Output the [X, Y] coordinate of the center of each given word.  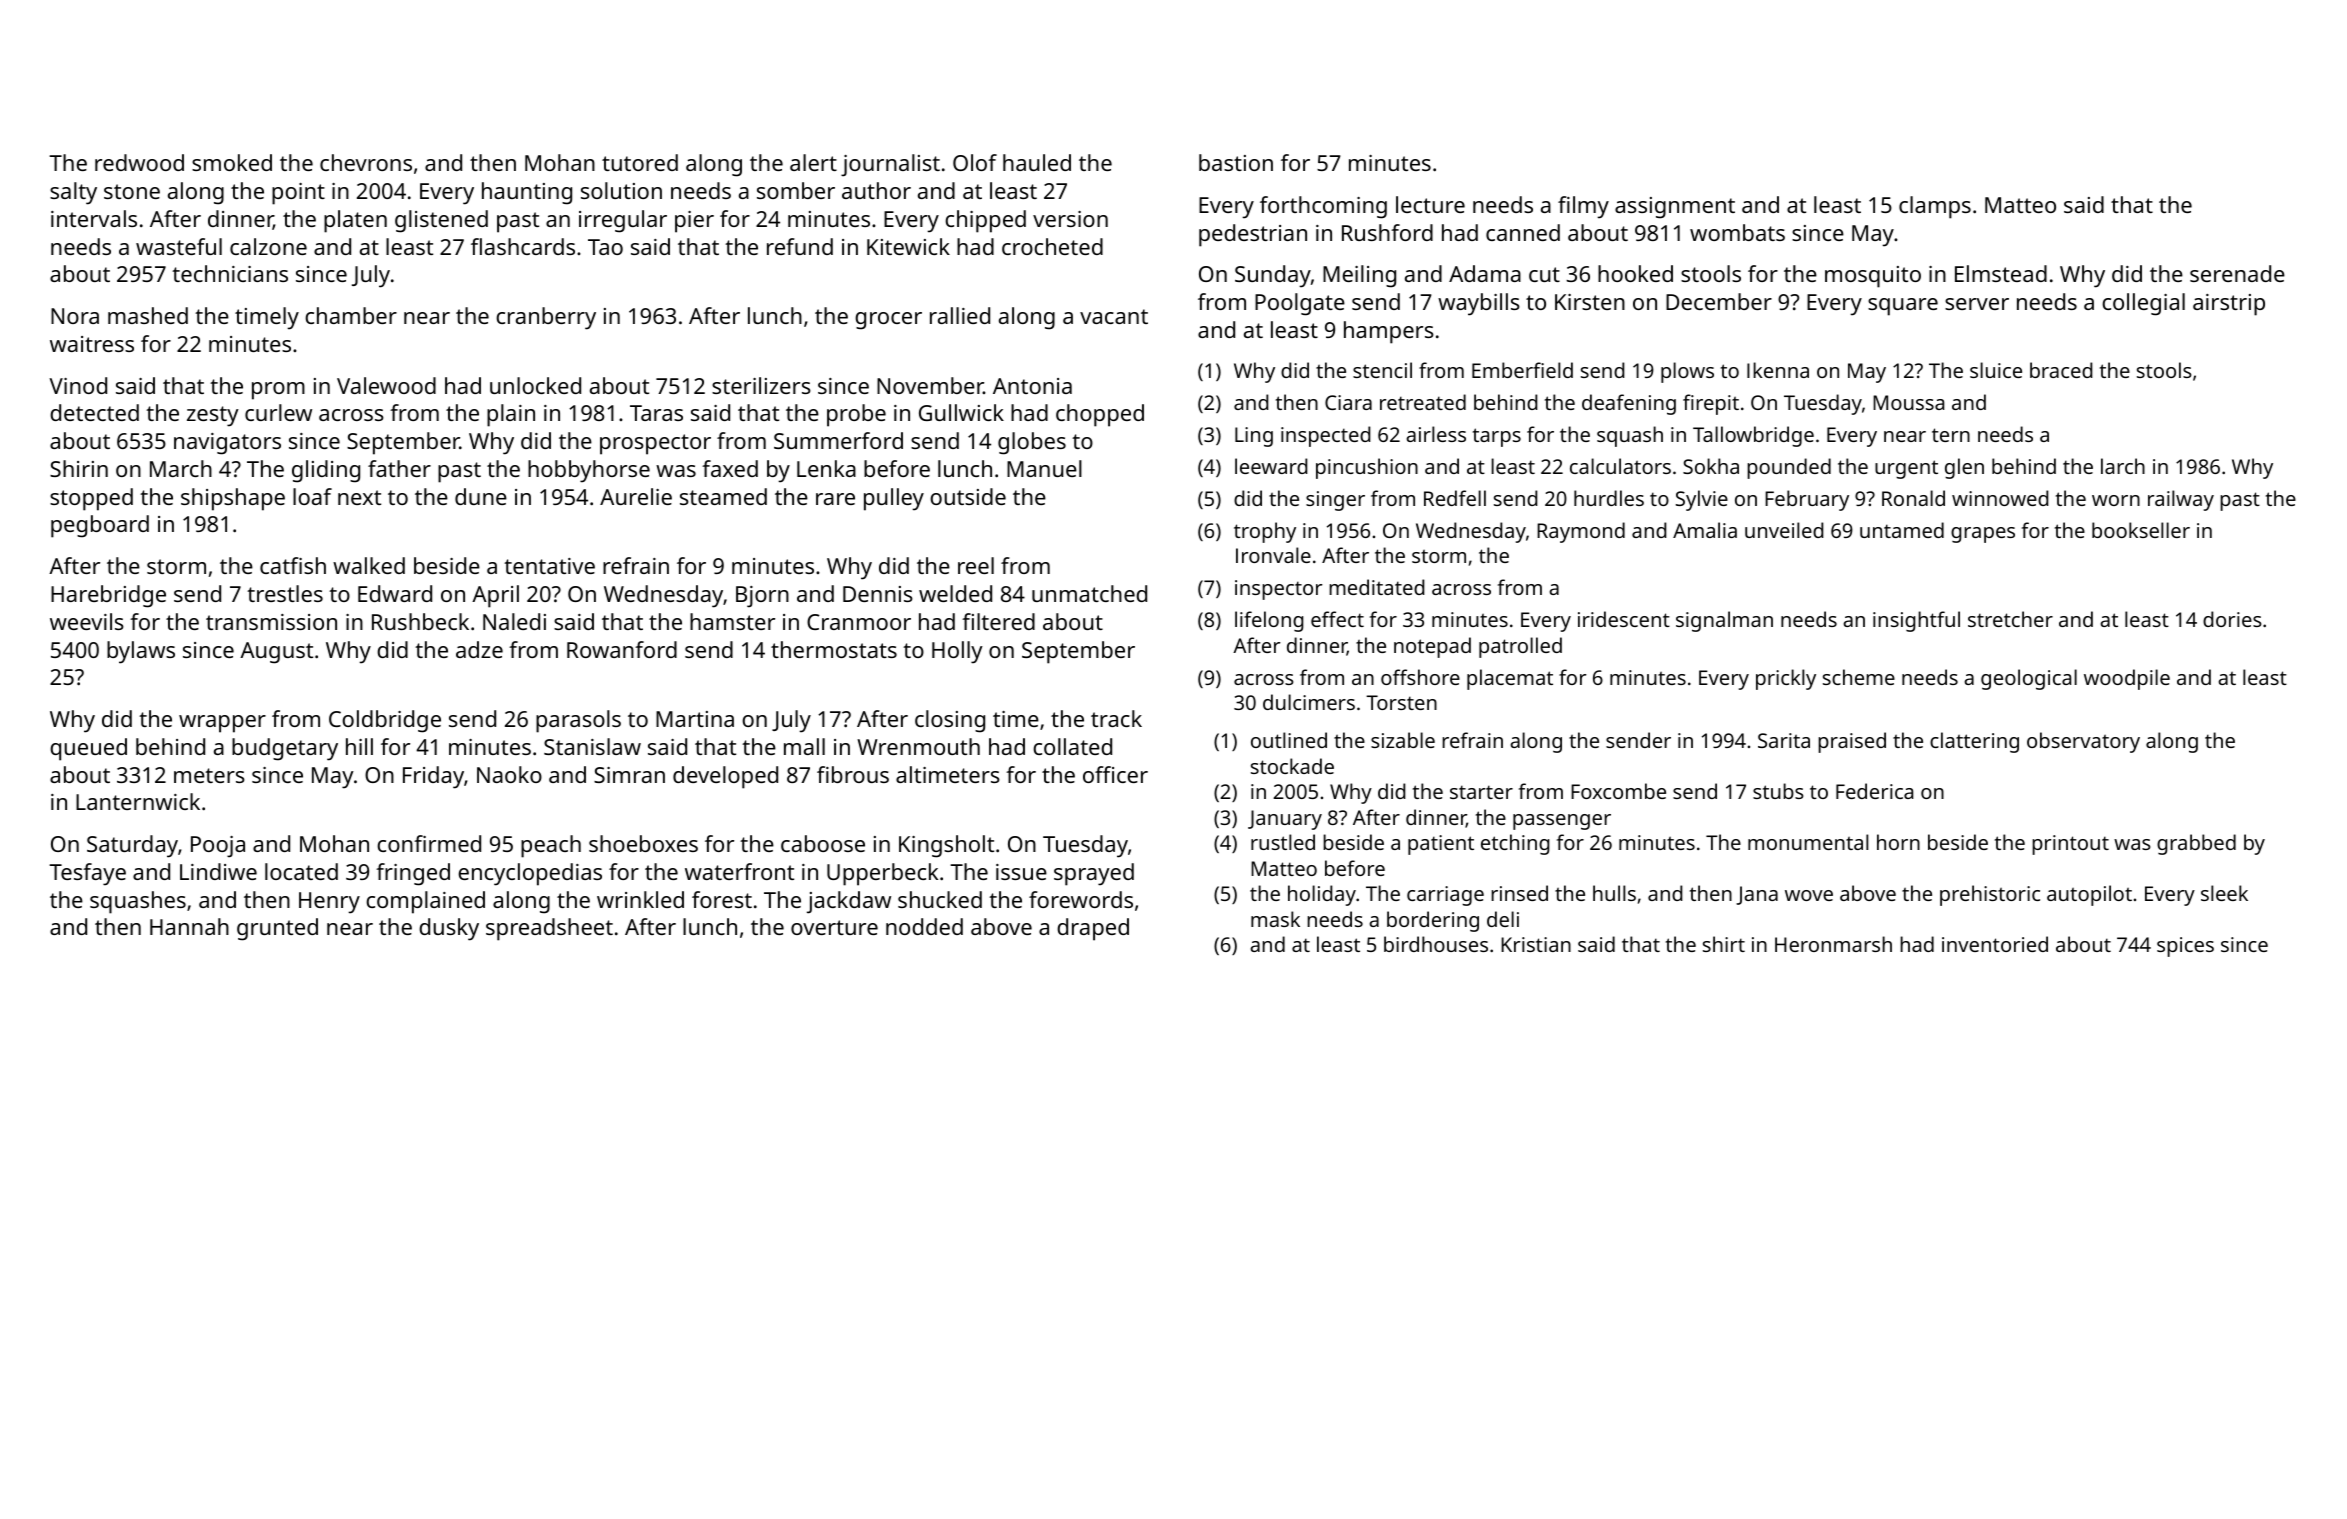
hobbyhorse [589, 471]
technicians [230, 273]
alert [813, 162]
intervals [94, 218]
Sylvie [1702, 500]
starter [1481, 792]
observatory [2083, 742]
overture [834, 927]
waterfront [739, 871]
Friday [433, 777]
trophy [1265, 532]
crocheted [1052, 246]
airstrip [2229, 305]
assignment [1675, 208]
